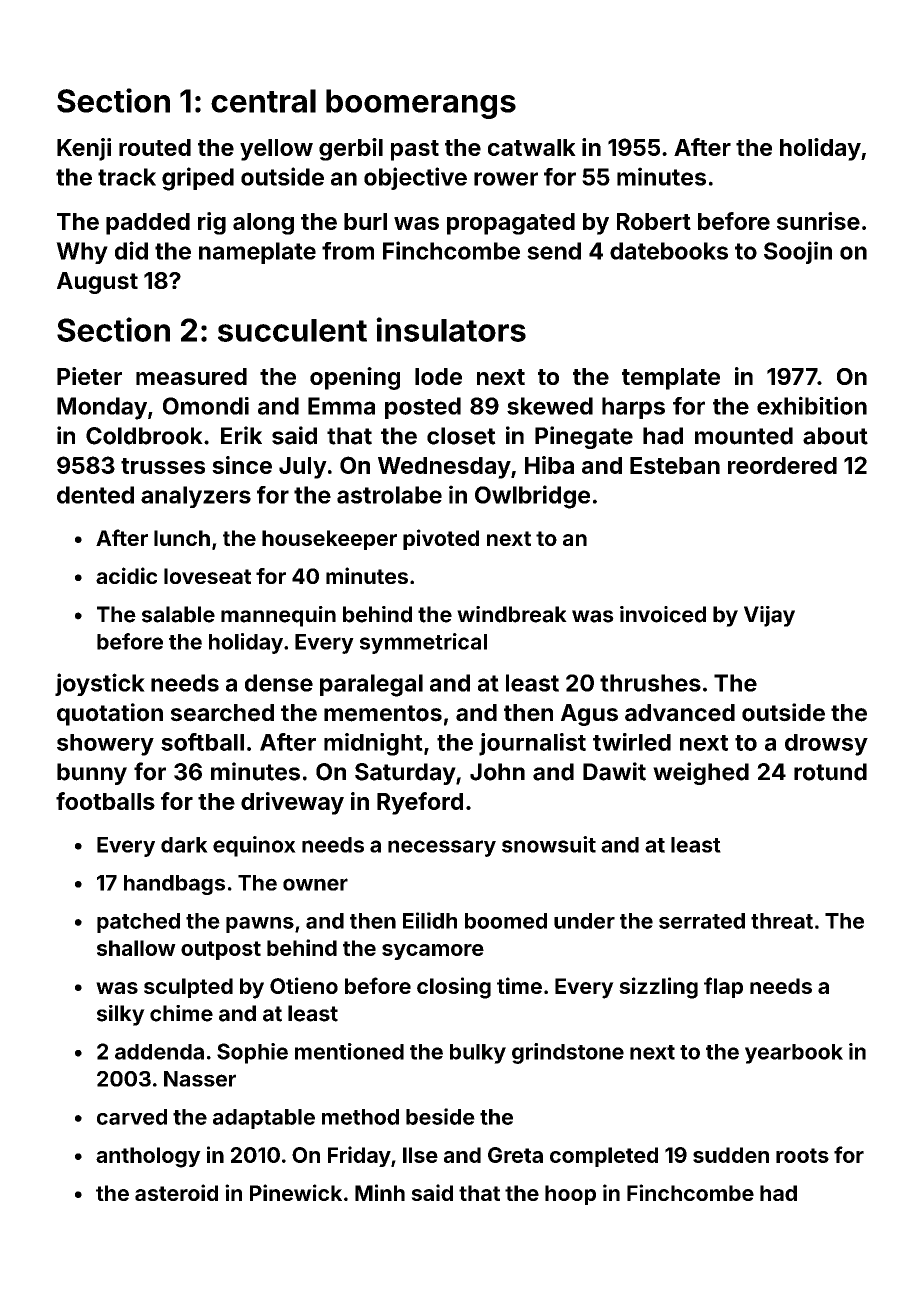 Image resolution: width=924 pixels, height=1311 pixels. Describe the element at coordinates (420, 803) in the document. I see `Ryeford` at that location.
